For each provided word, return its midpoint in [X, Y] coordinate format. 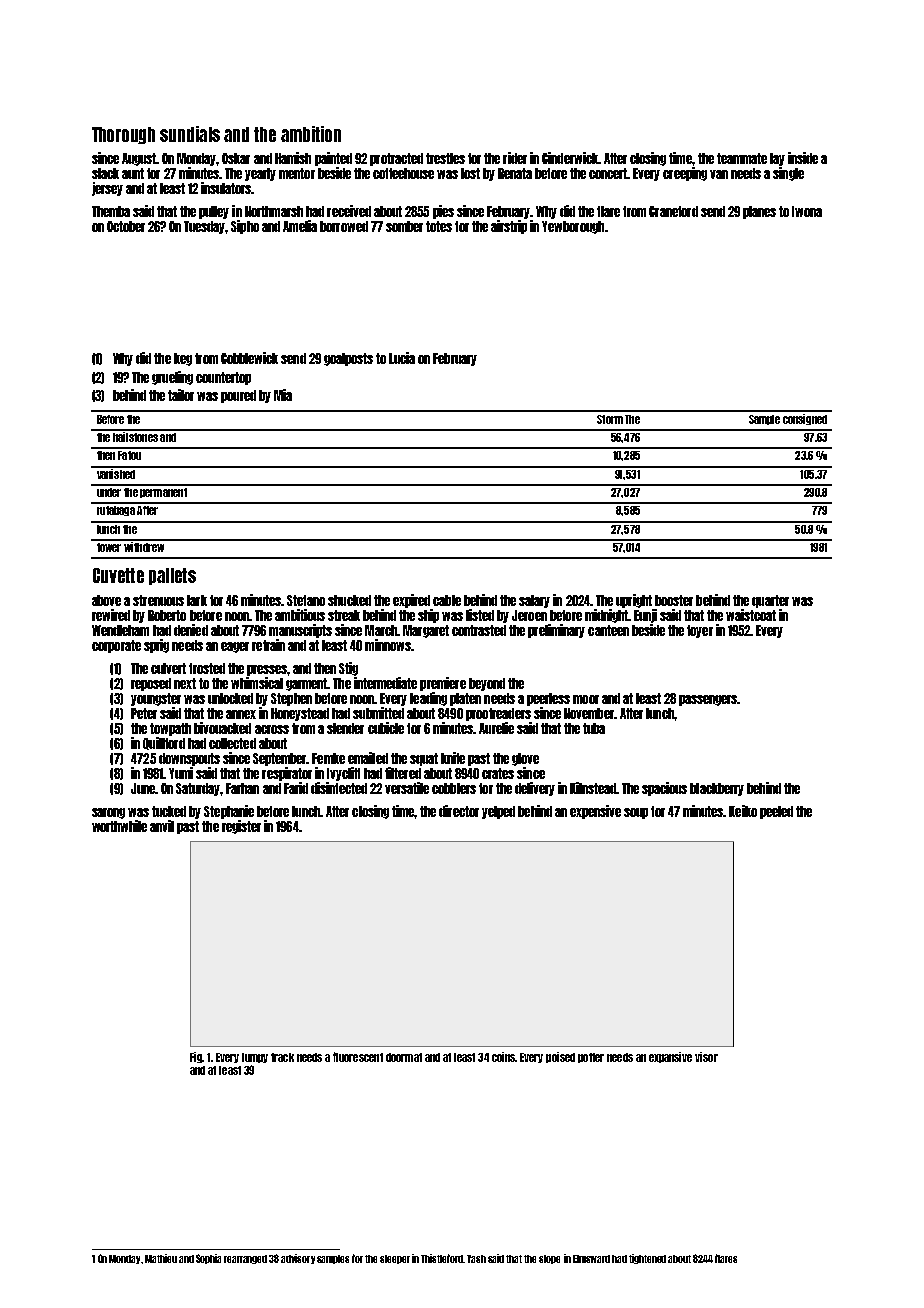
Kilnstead [593, 788]
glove [525, 759]
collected [232, 743]
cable [447, 600]
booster [674, 600]
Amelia [300, 226]
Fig [196, 1057]
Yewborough [573, 227]
